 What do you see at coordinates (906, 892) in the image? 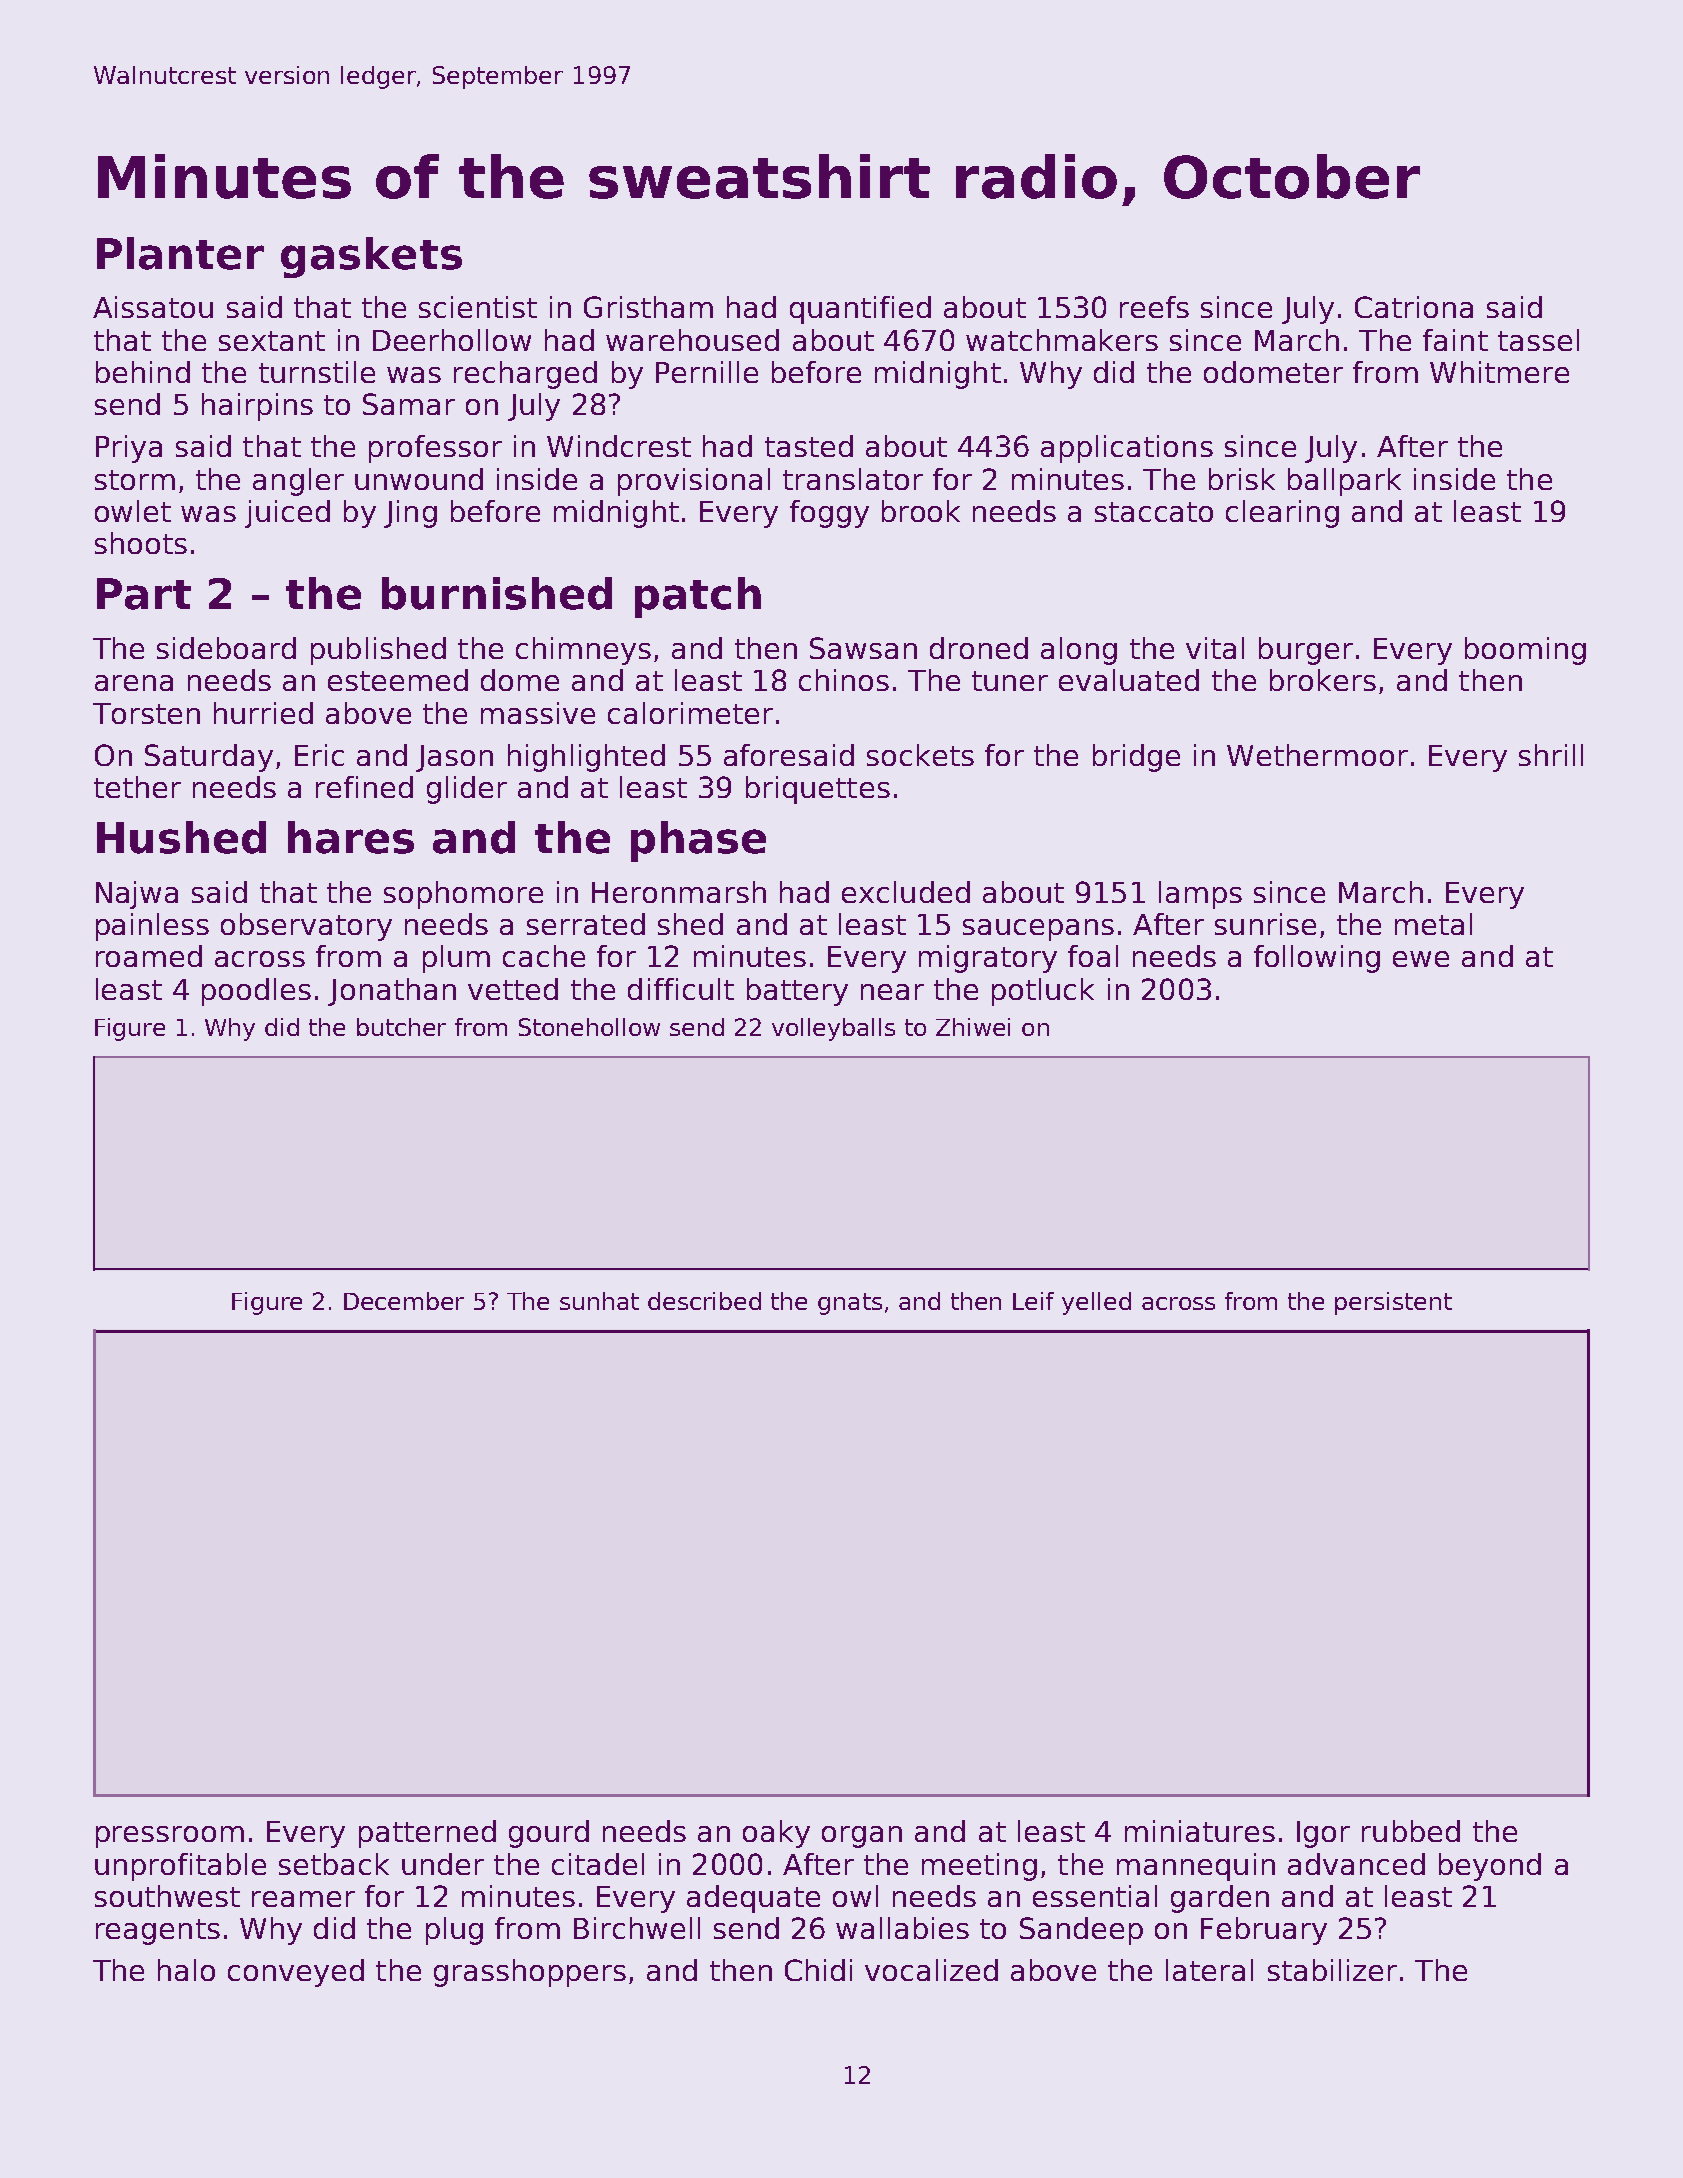
I see `excluded` at bounding box center [906, 892].
